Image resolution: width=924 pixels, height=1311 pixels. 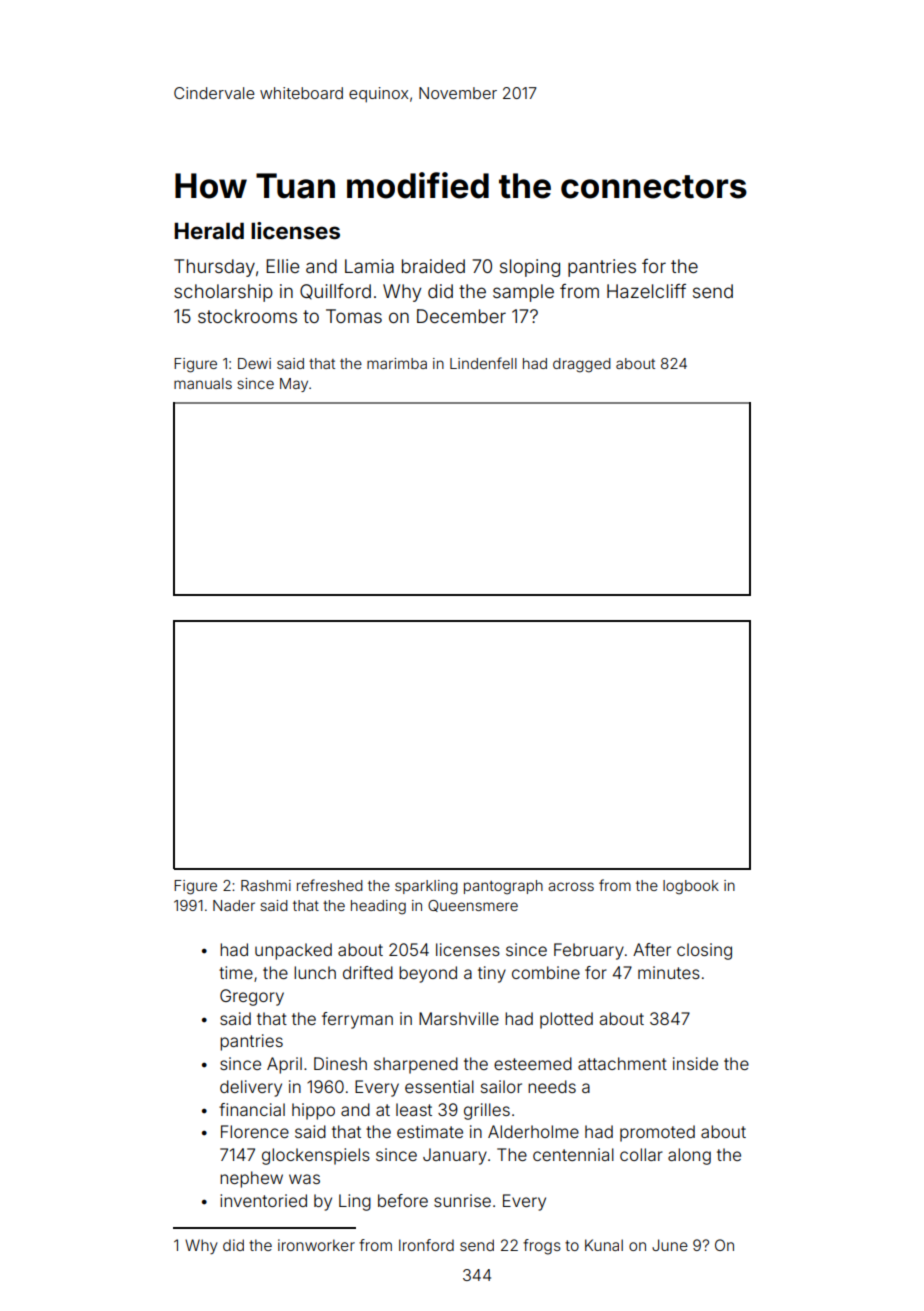 What do you see at coordinates (283, 266) in the page?
I see `Ellie` at bounding box center [283, 266].
